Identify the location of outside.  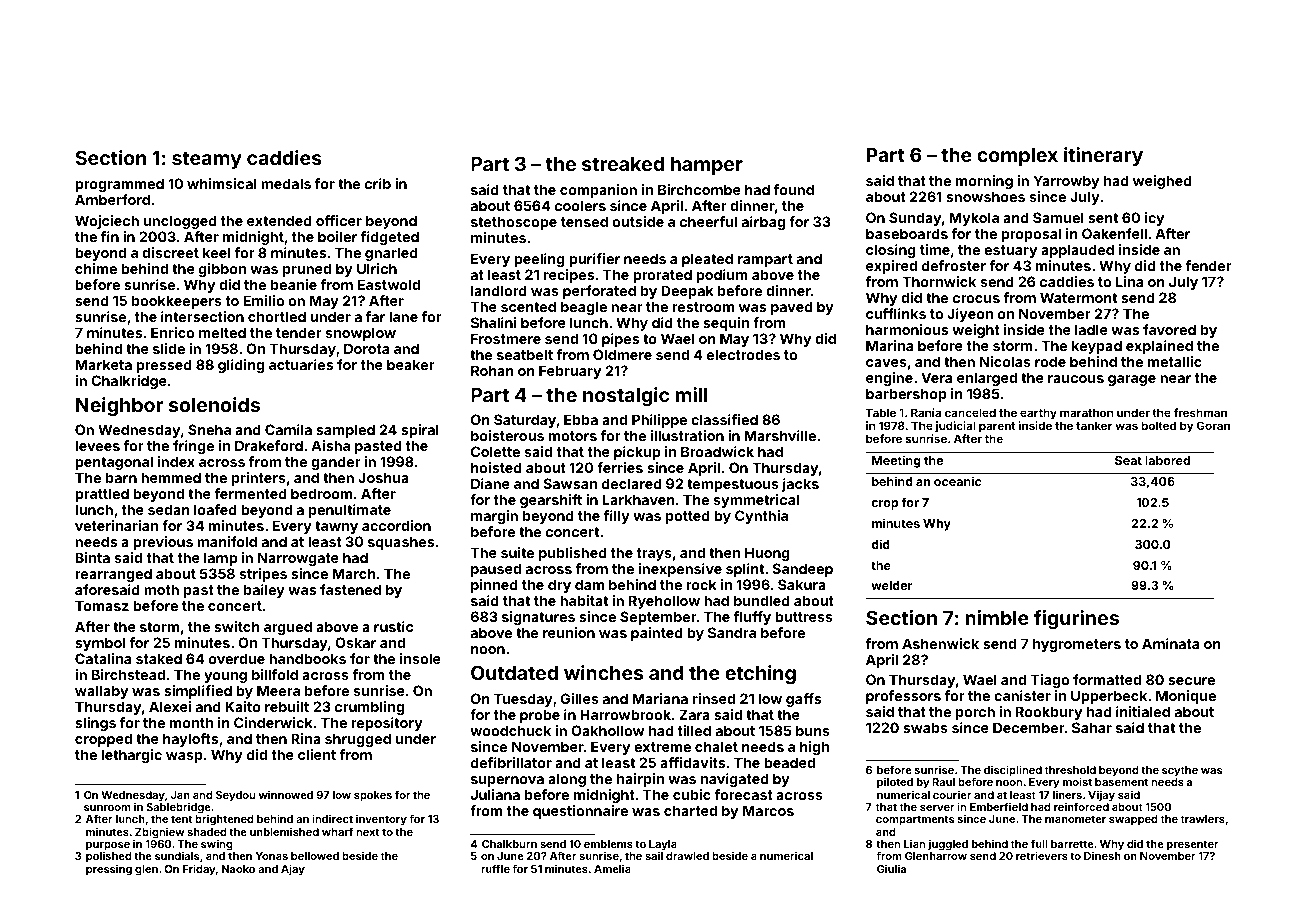
(638, 221).
